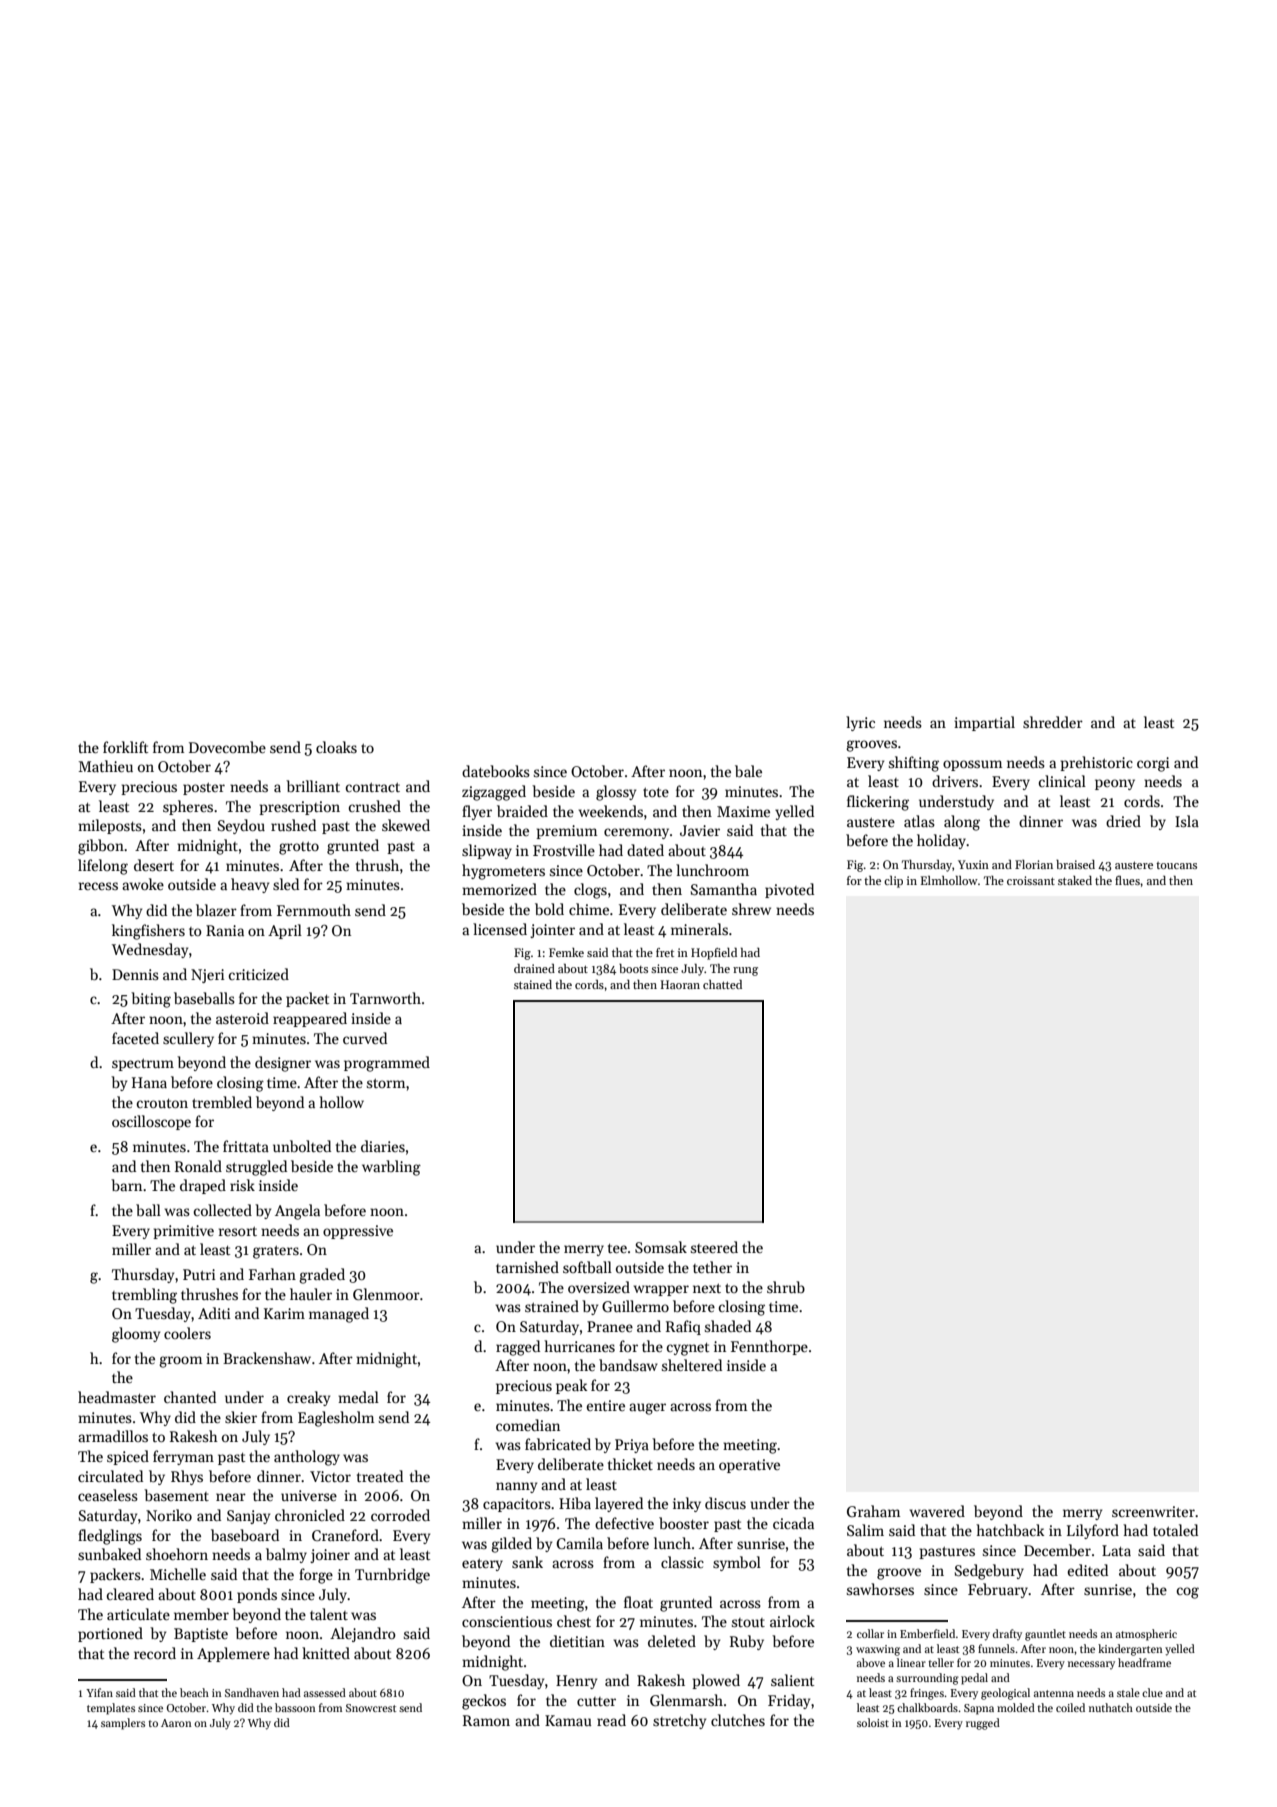 The width and height of the page is (1277, 1807). What do you see at coordinates (307, 1458) in the page?
I see `anthology` at bounding box center [307, 1458].
